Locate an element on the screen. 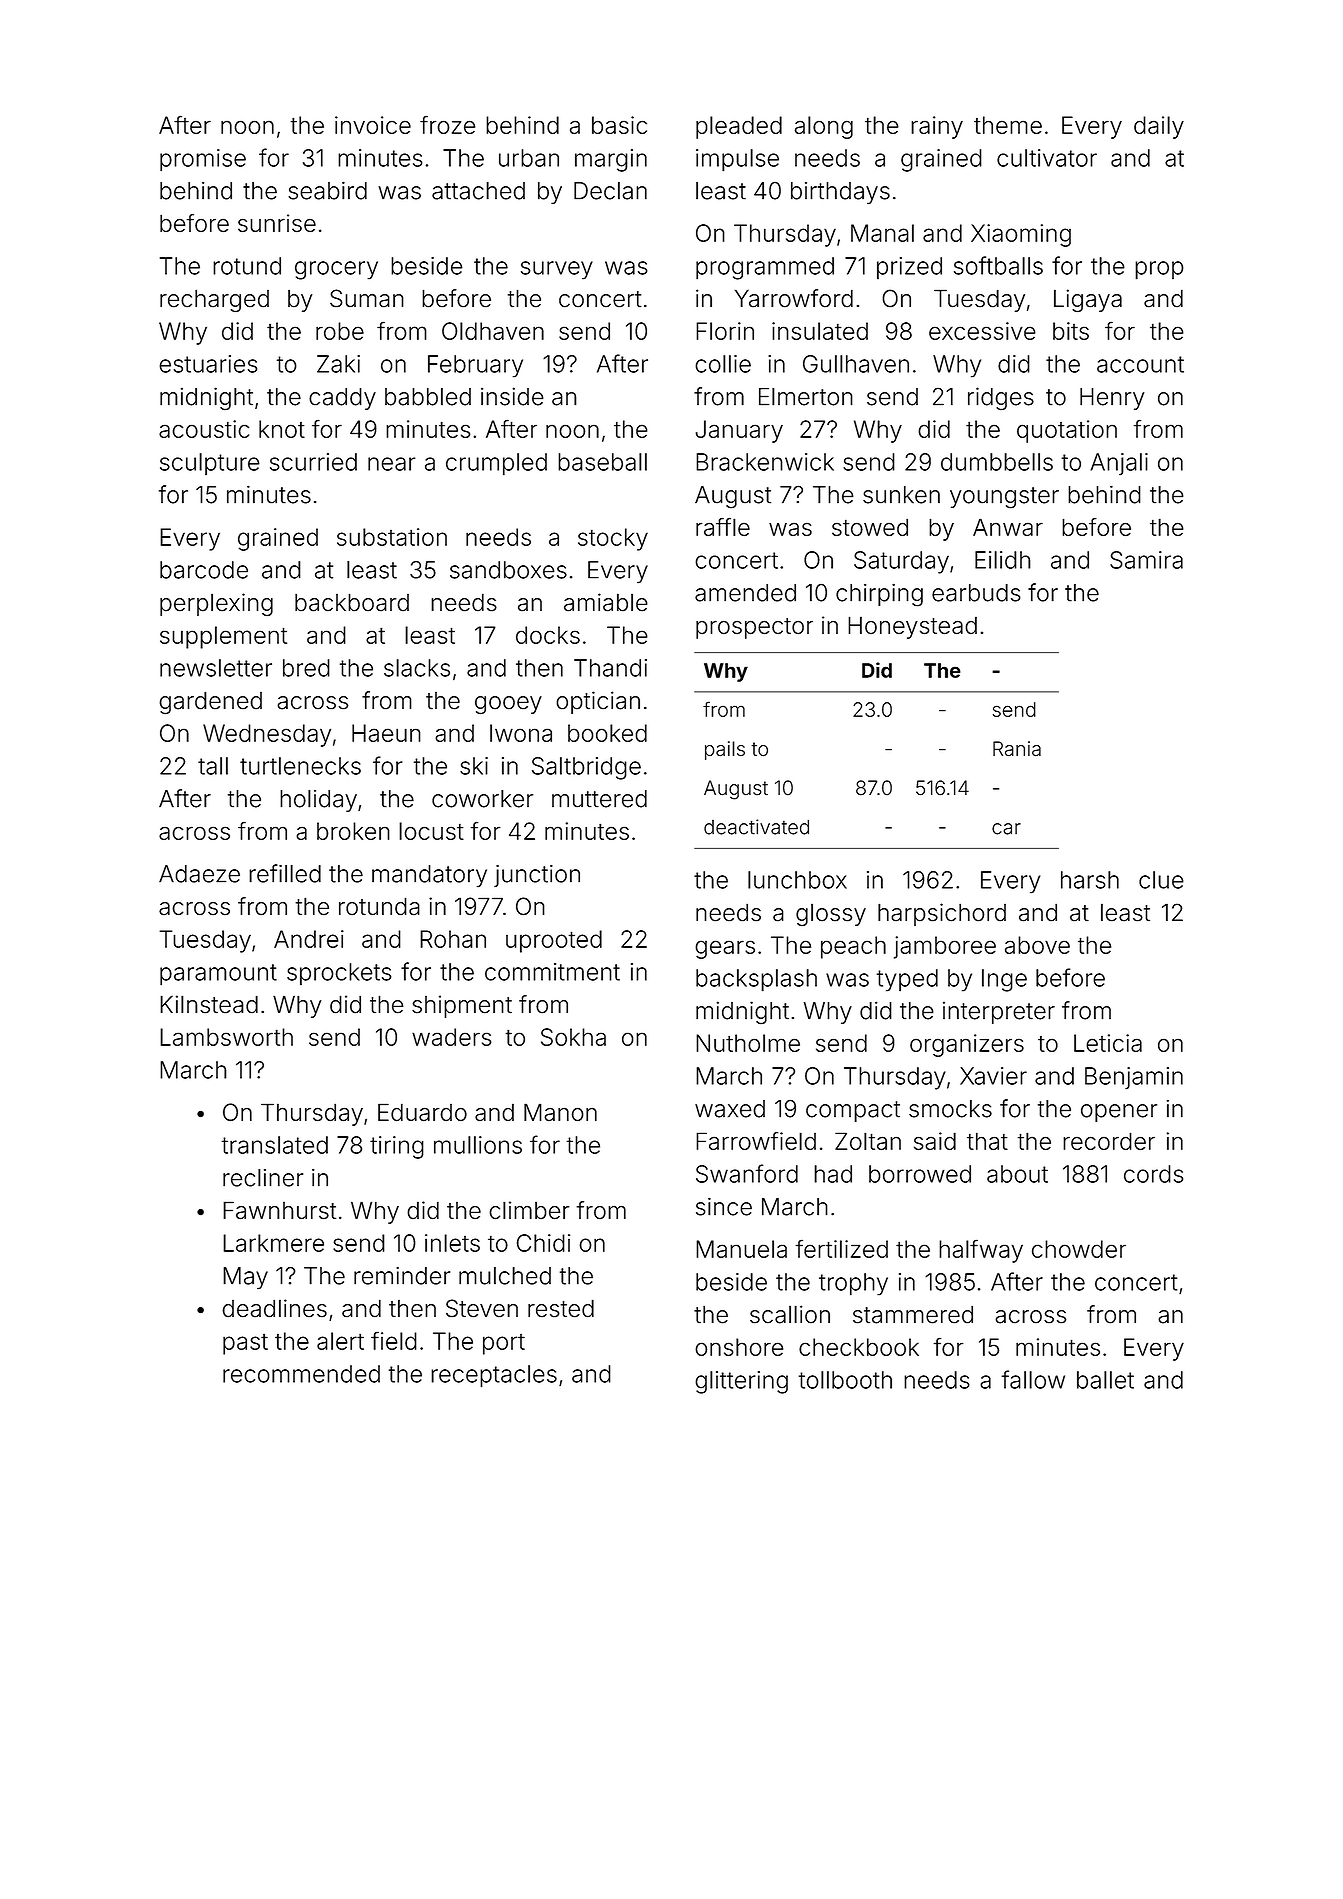  Leticia is located at coordinates (1108, 1043).
